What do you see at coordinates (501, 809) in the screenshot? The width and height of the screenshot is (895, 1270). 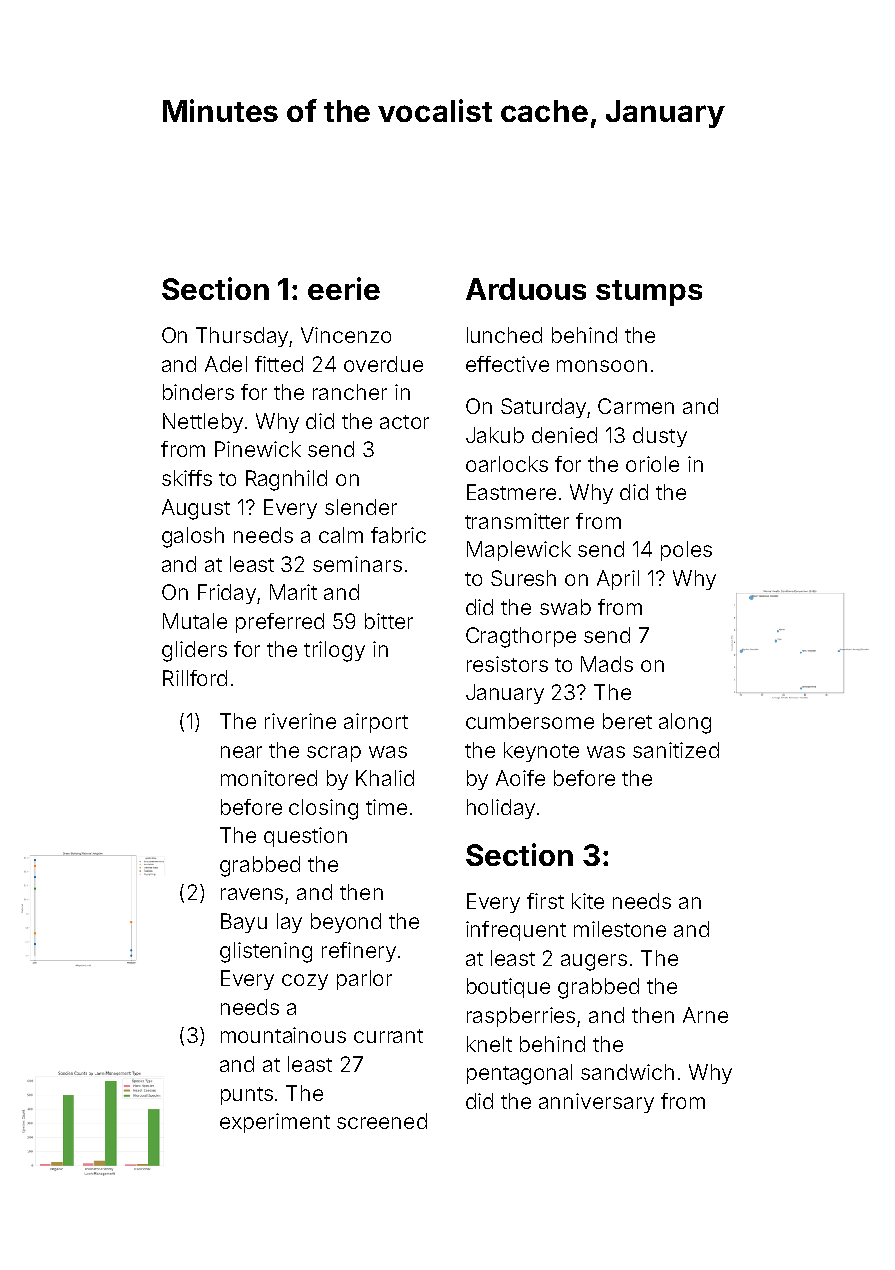 I see `holiday` at bounding box center [501, 809].
